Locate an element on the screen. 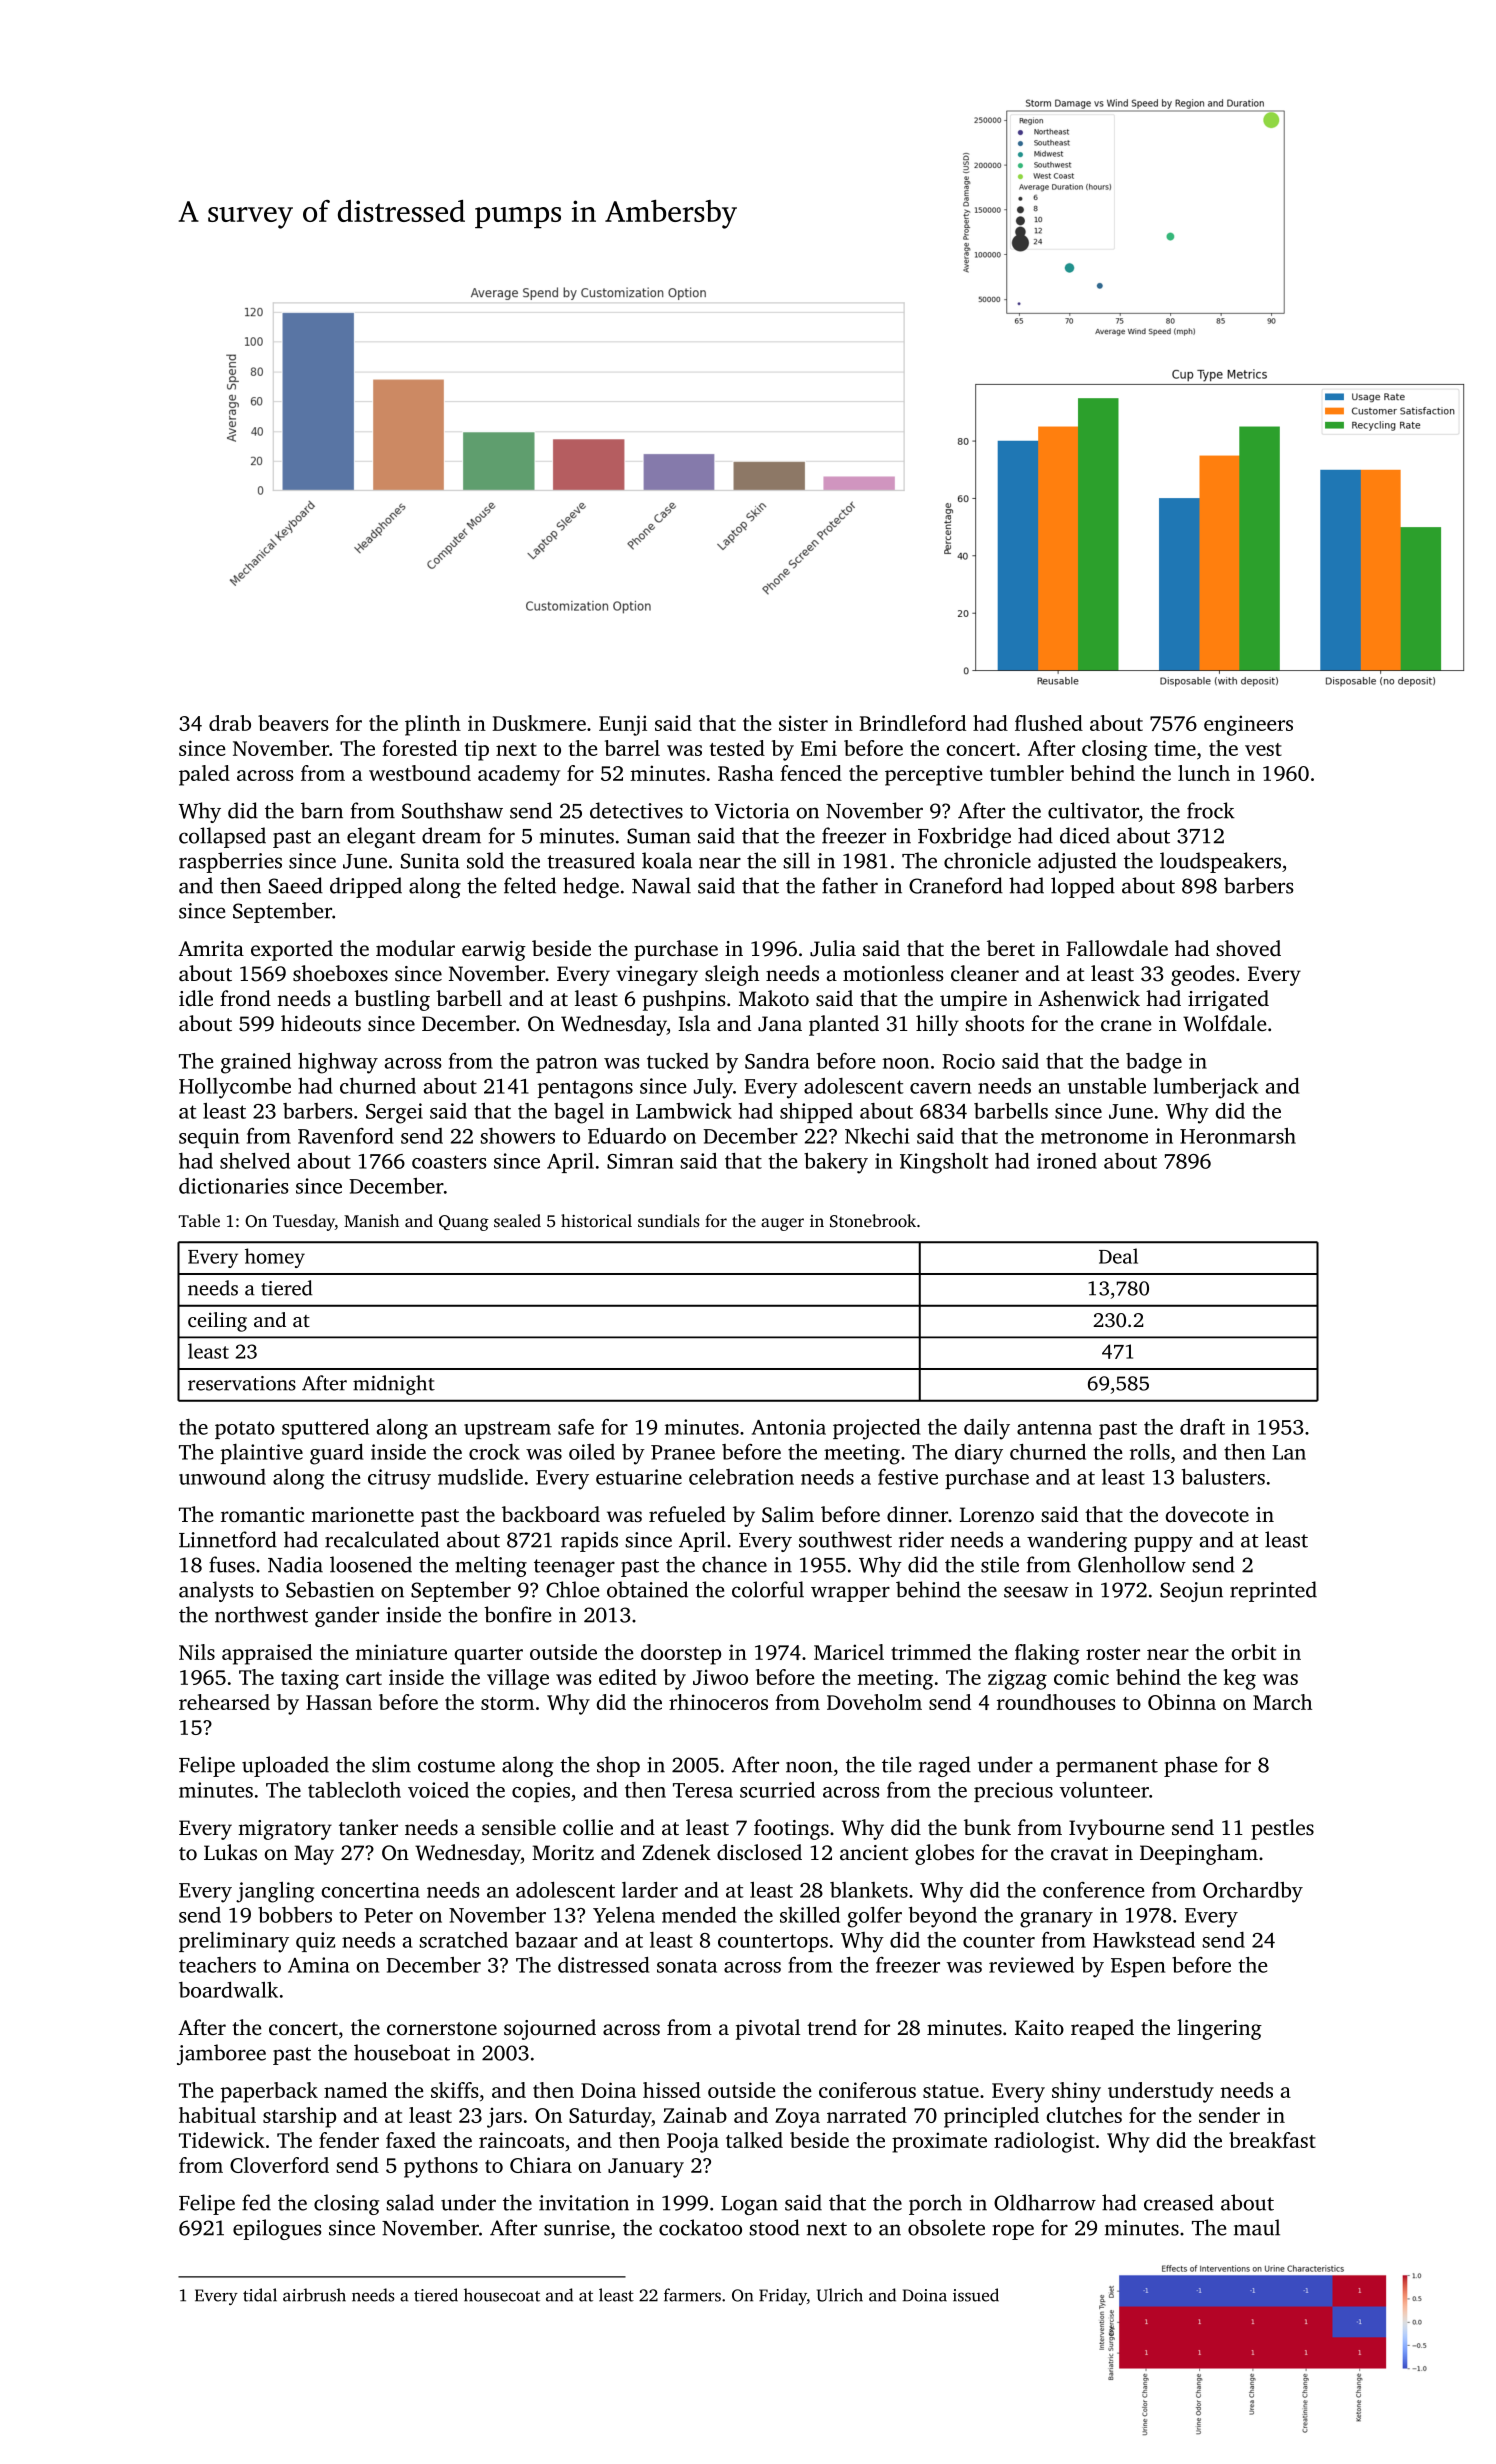 The width and height of the screenshot is (1496, 2464). flushed is located at coordinates (1049, 723).
